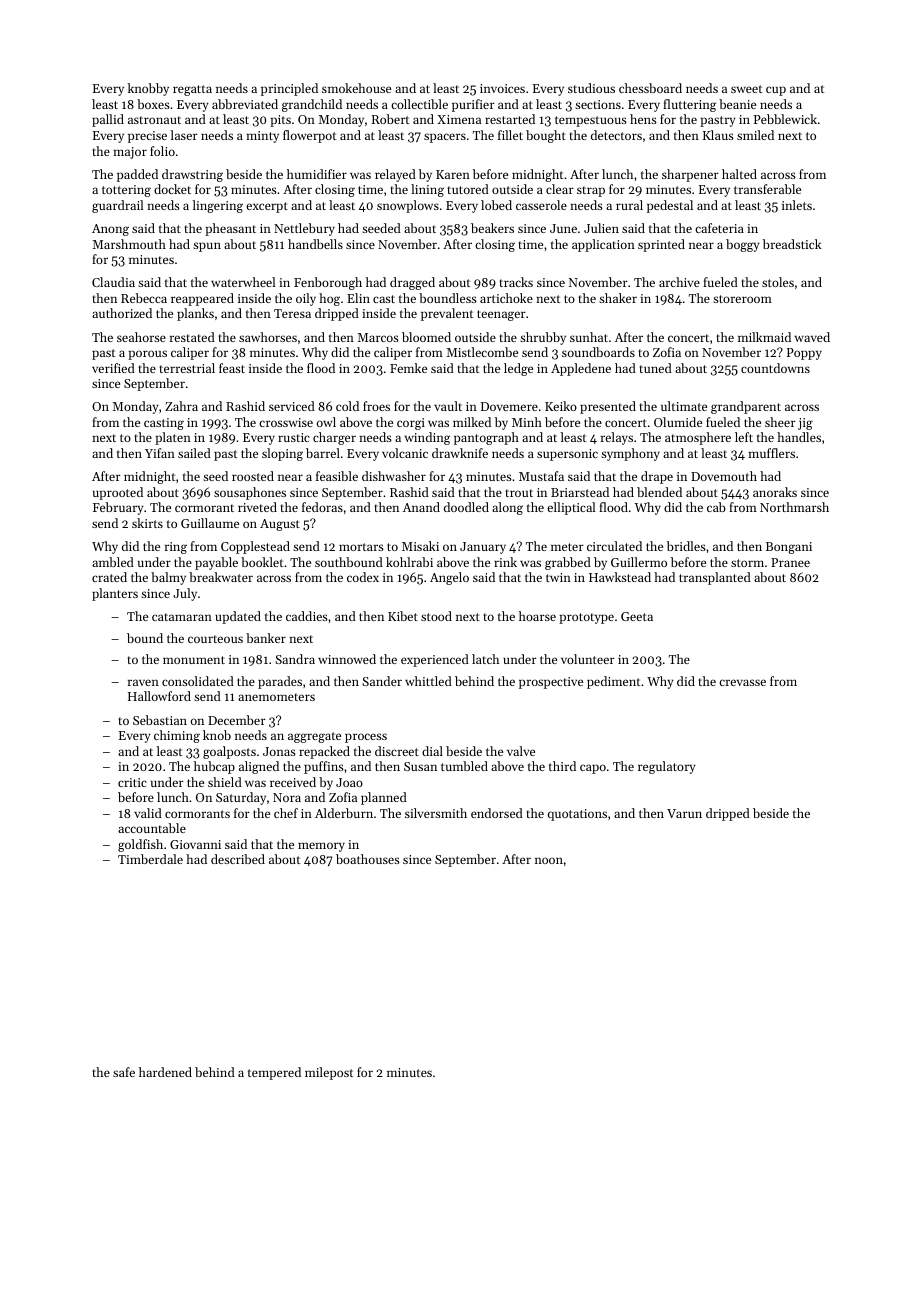  I want to click on mufflers, so click(771, 453).
